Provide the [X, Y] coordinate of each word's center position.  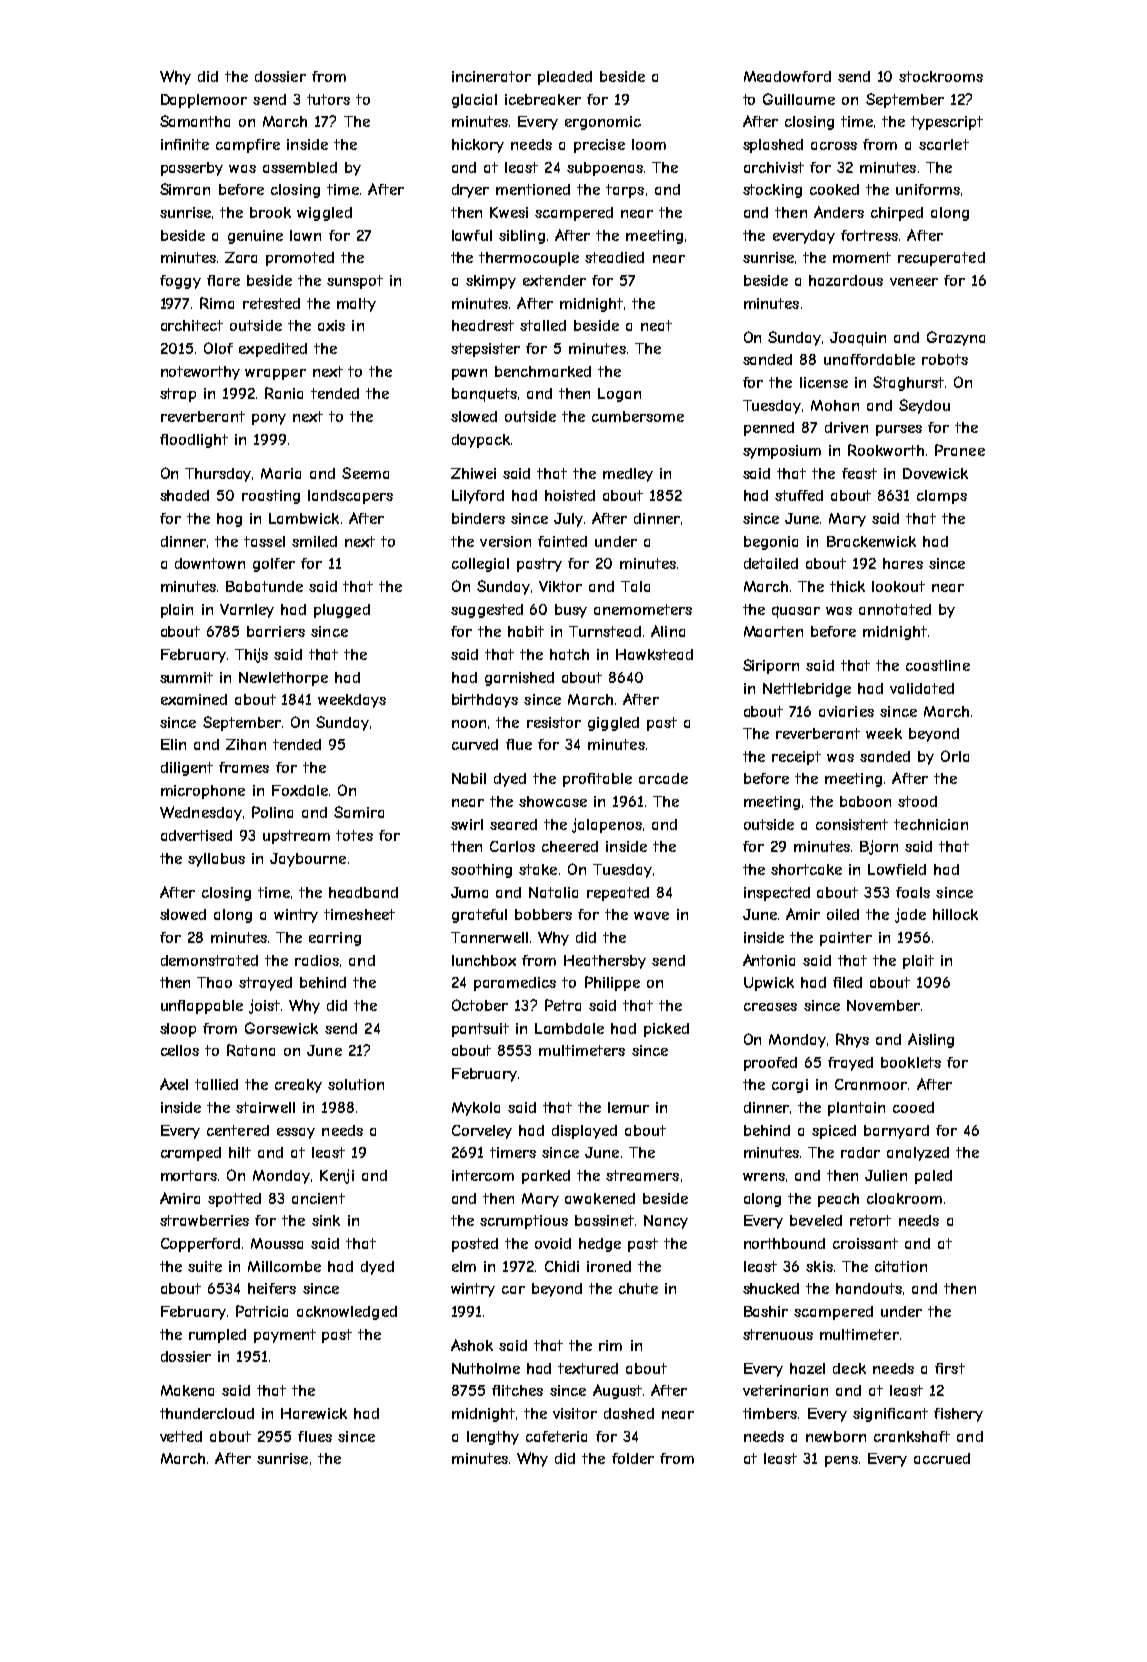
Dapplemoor [204, 101]
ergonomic [603, 123]
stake [538, 869]
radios [317, 960]
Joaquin [858, 339]
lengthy [493, 1438]
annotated [895, 609]
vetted [181, 1436]
